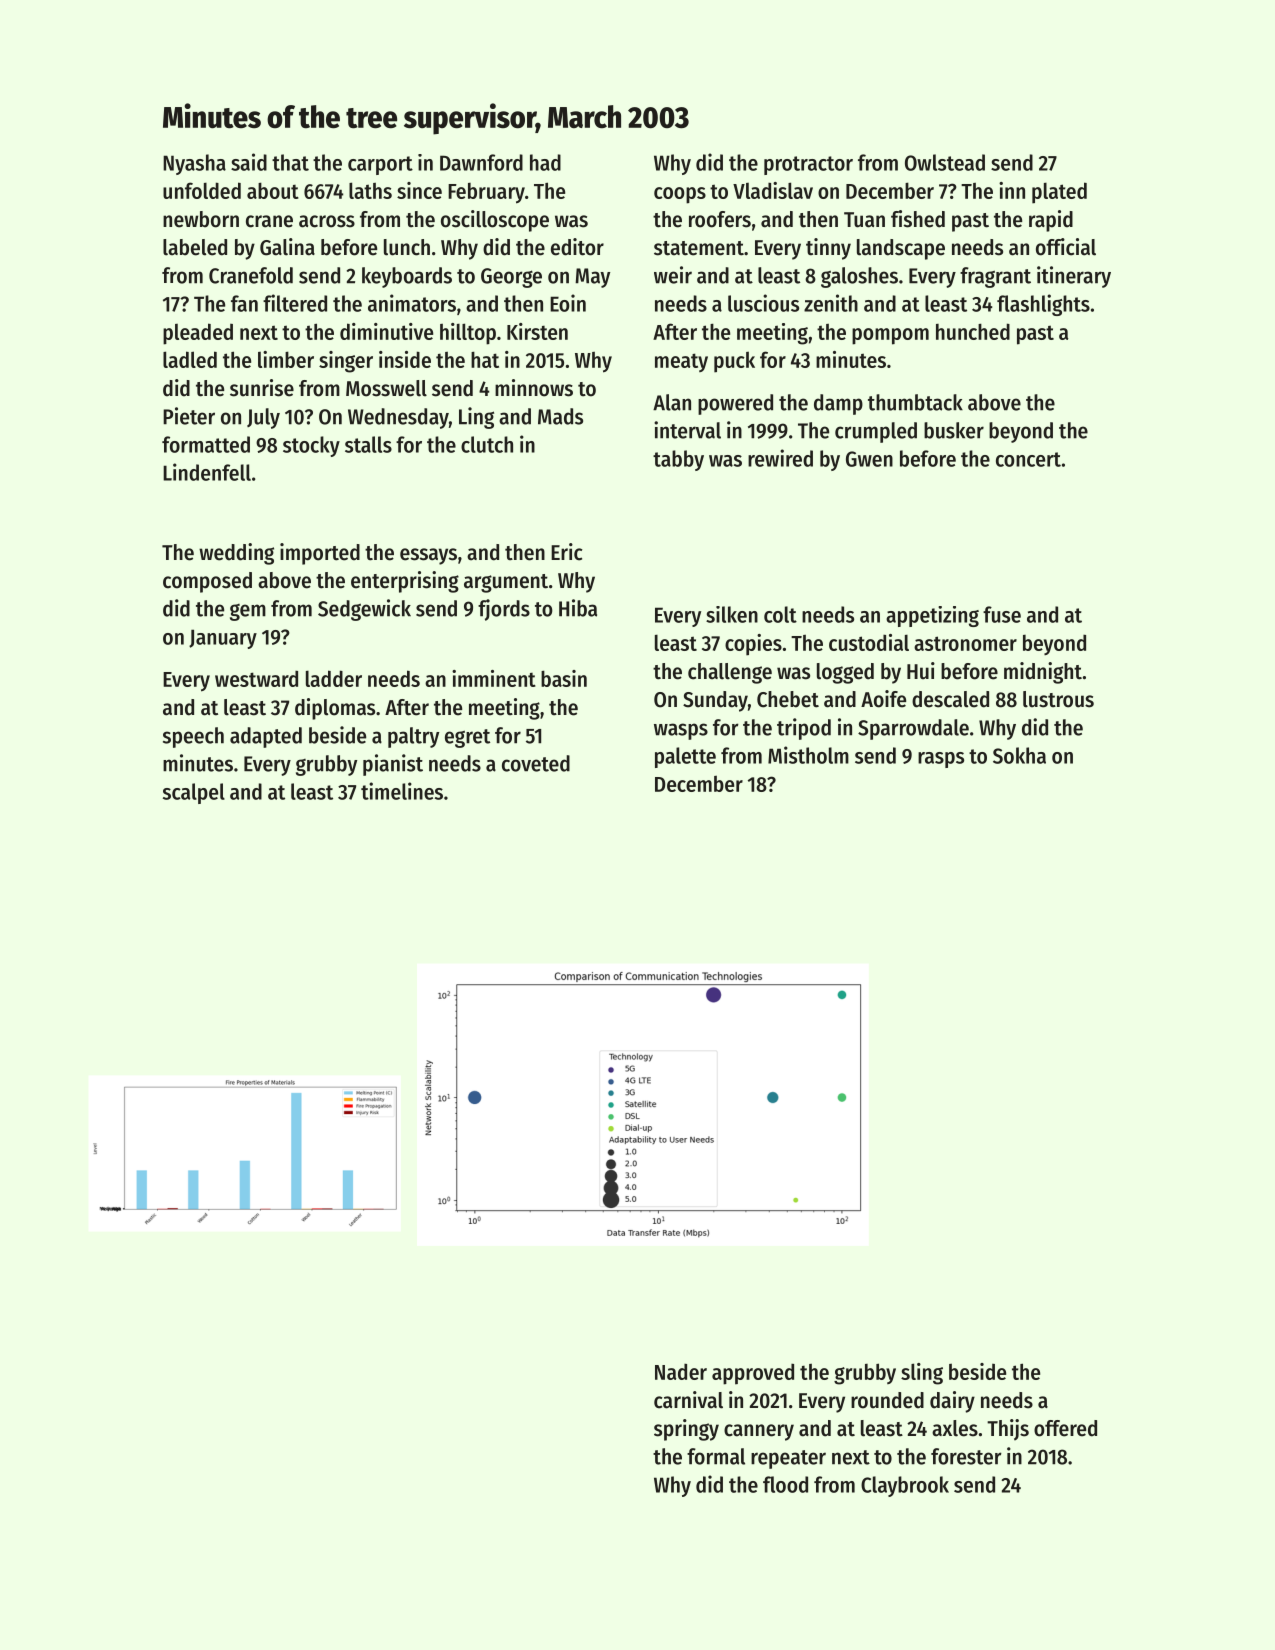 The image size is (1275, 1650). I want to click on clutch, so click(487, 444).
